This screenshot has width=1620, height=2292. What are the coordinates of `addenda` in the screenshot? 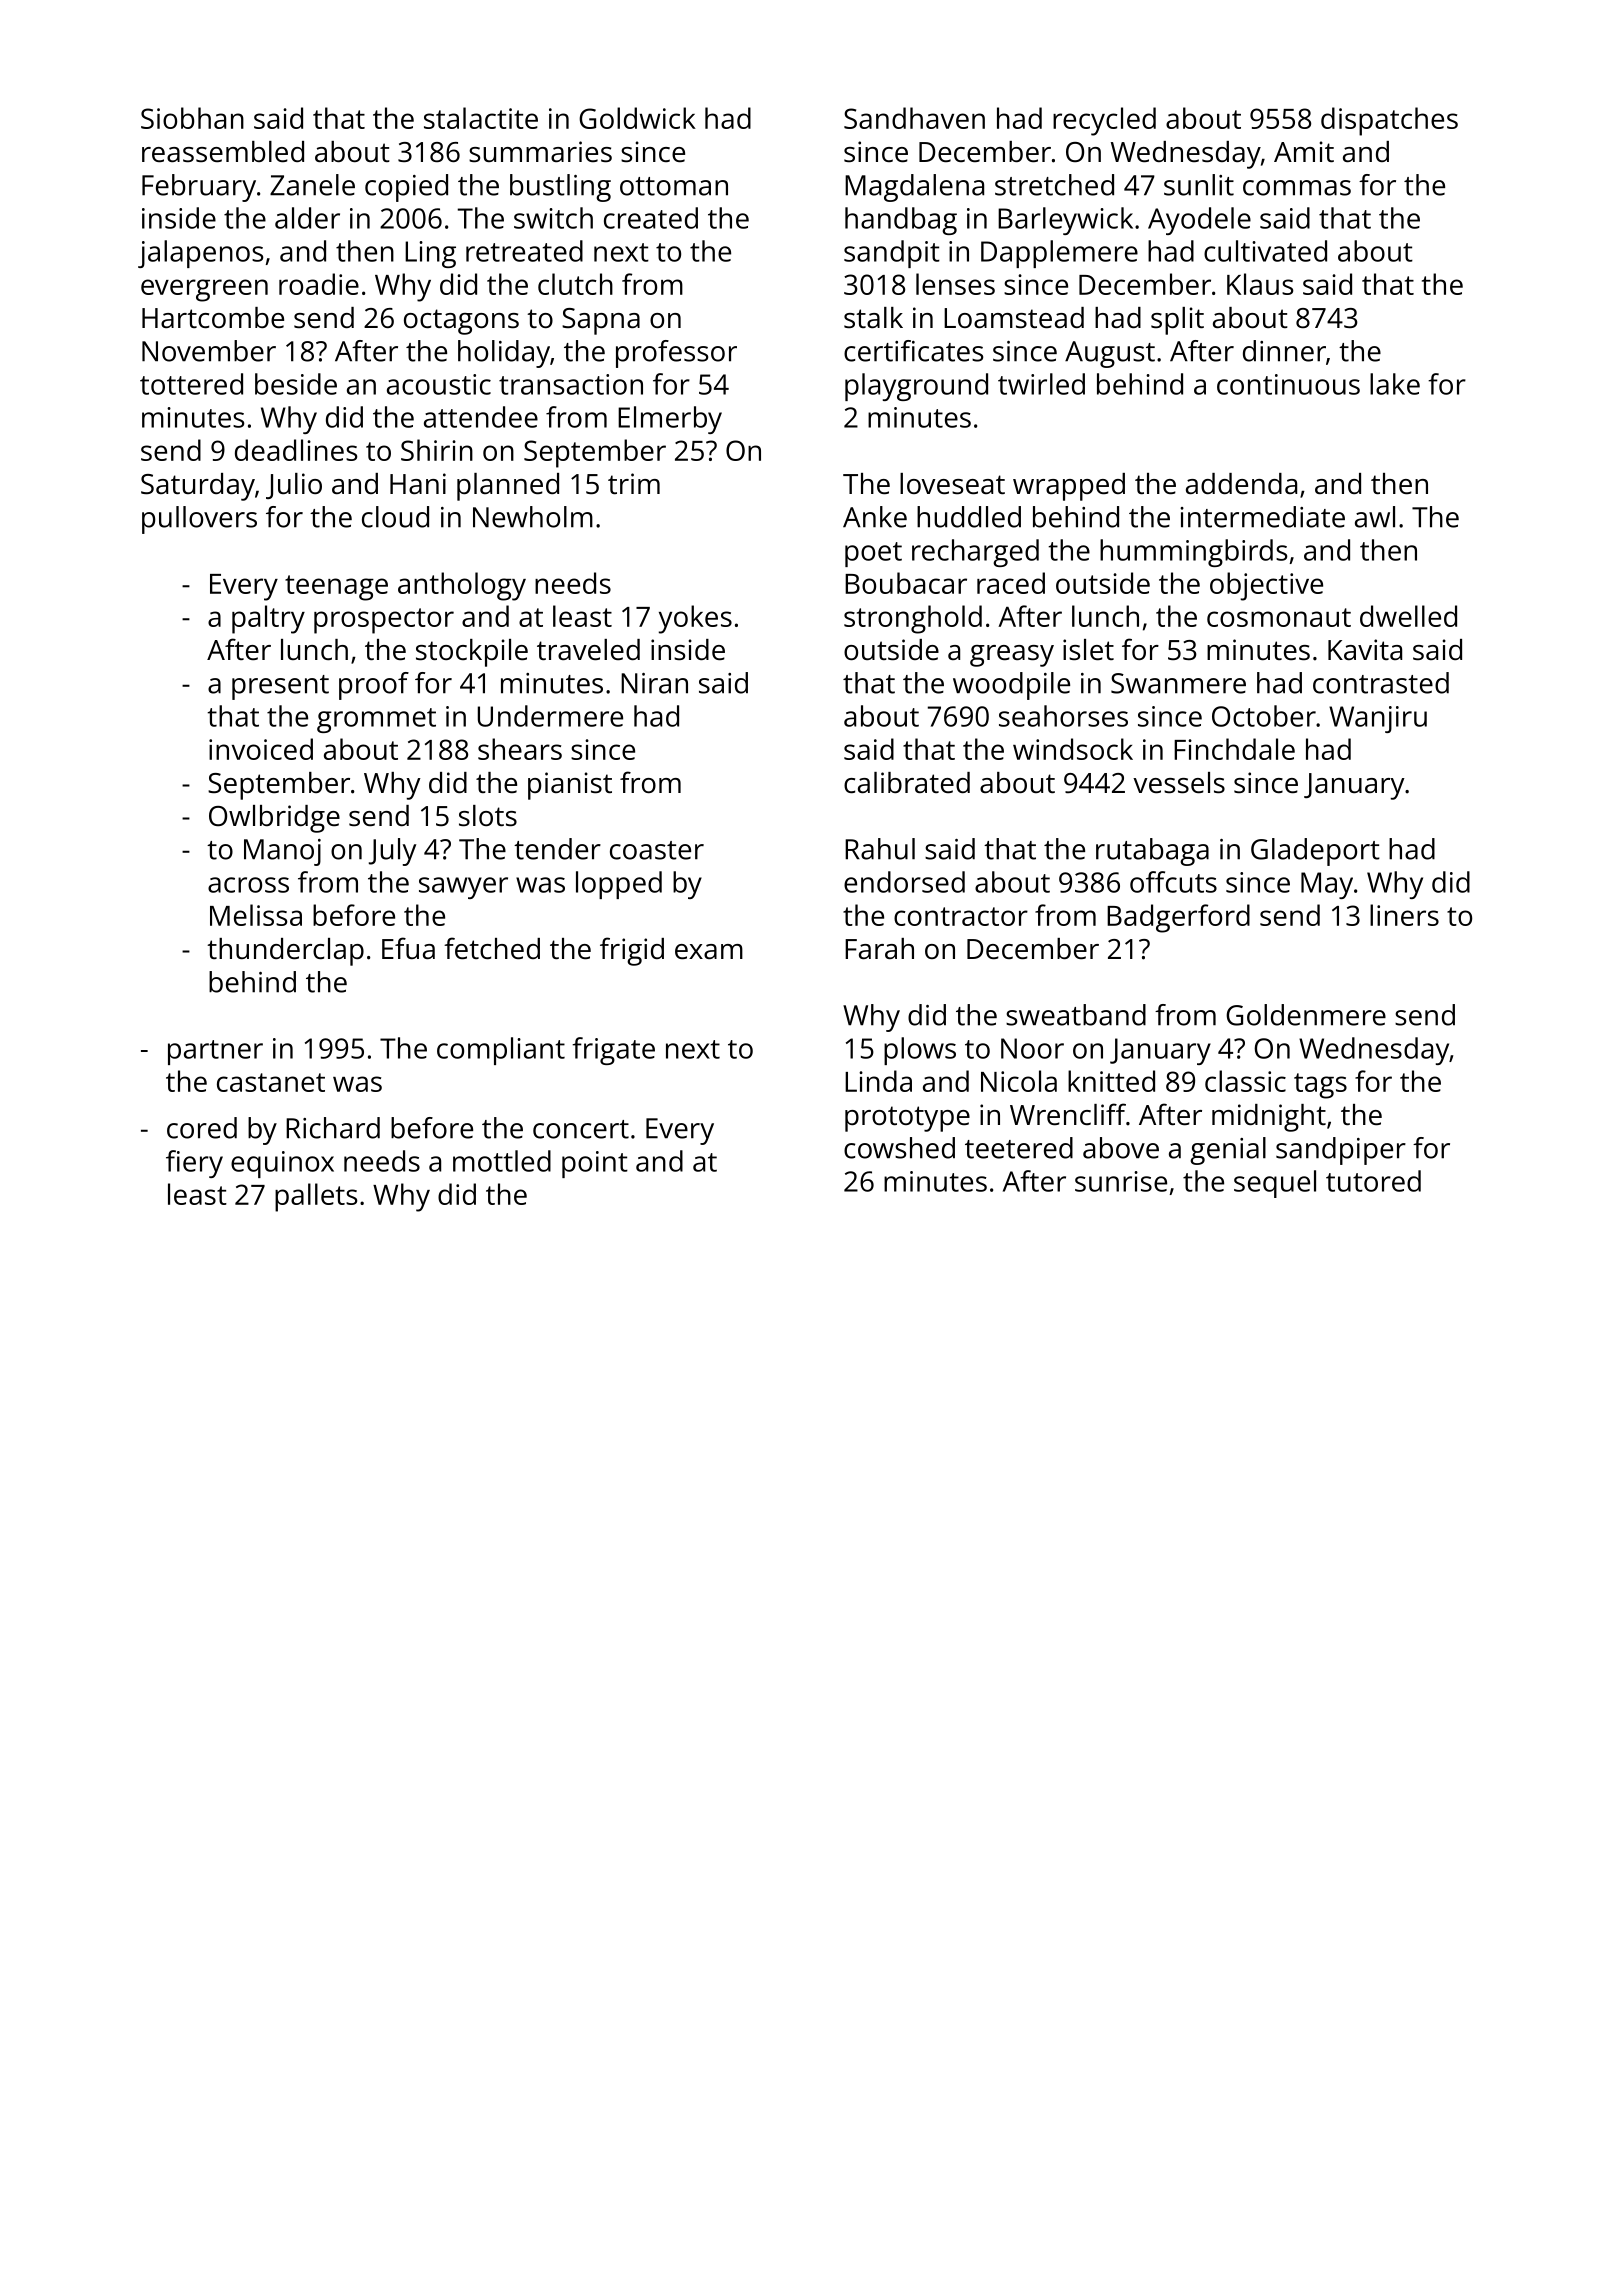 It's located at (1241, 483).
